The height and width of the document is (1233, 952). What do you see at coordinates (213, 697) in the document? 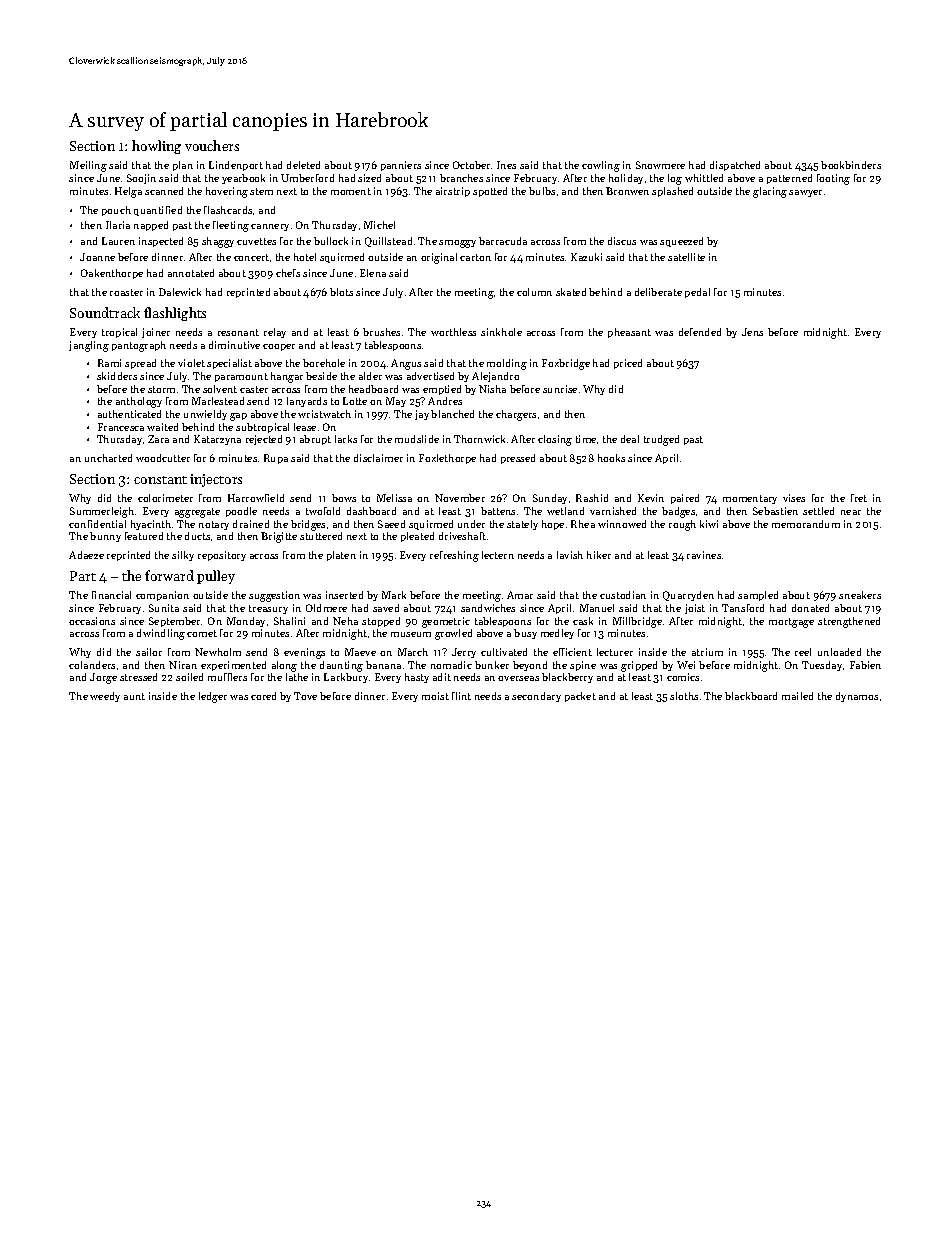
I see `ledger` at bounding box center [213, 697].
